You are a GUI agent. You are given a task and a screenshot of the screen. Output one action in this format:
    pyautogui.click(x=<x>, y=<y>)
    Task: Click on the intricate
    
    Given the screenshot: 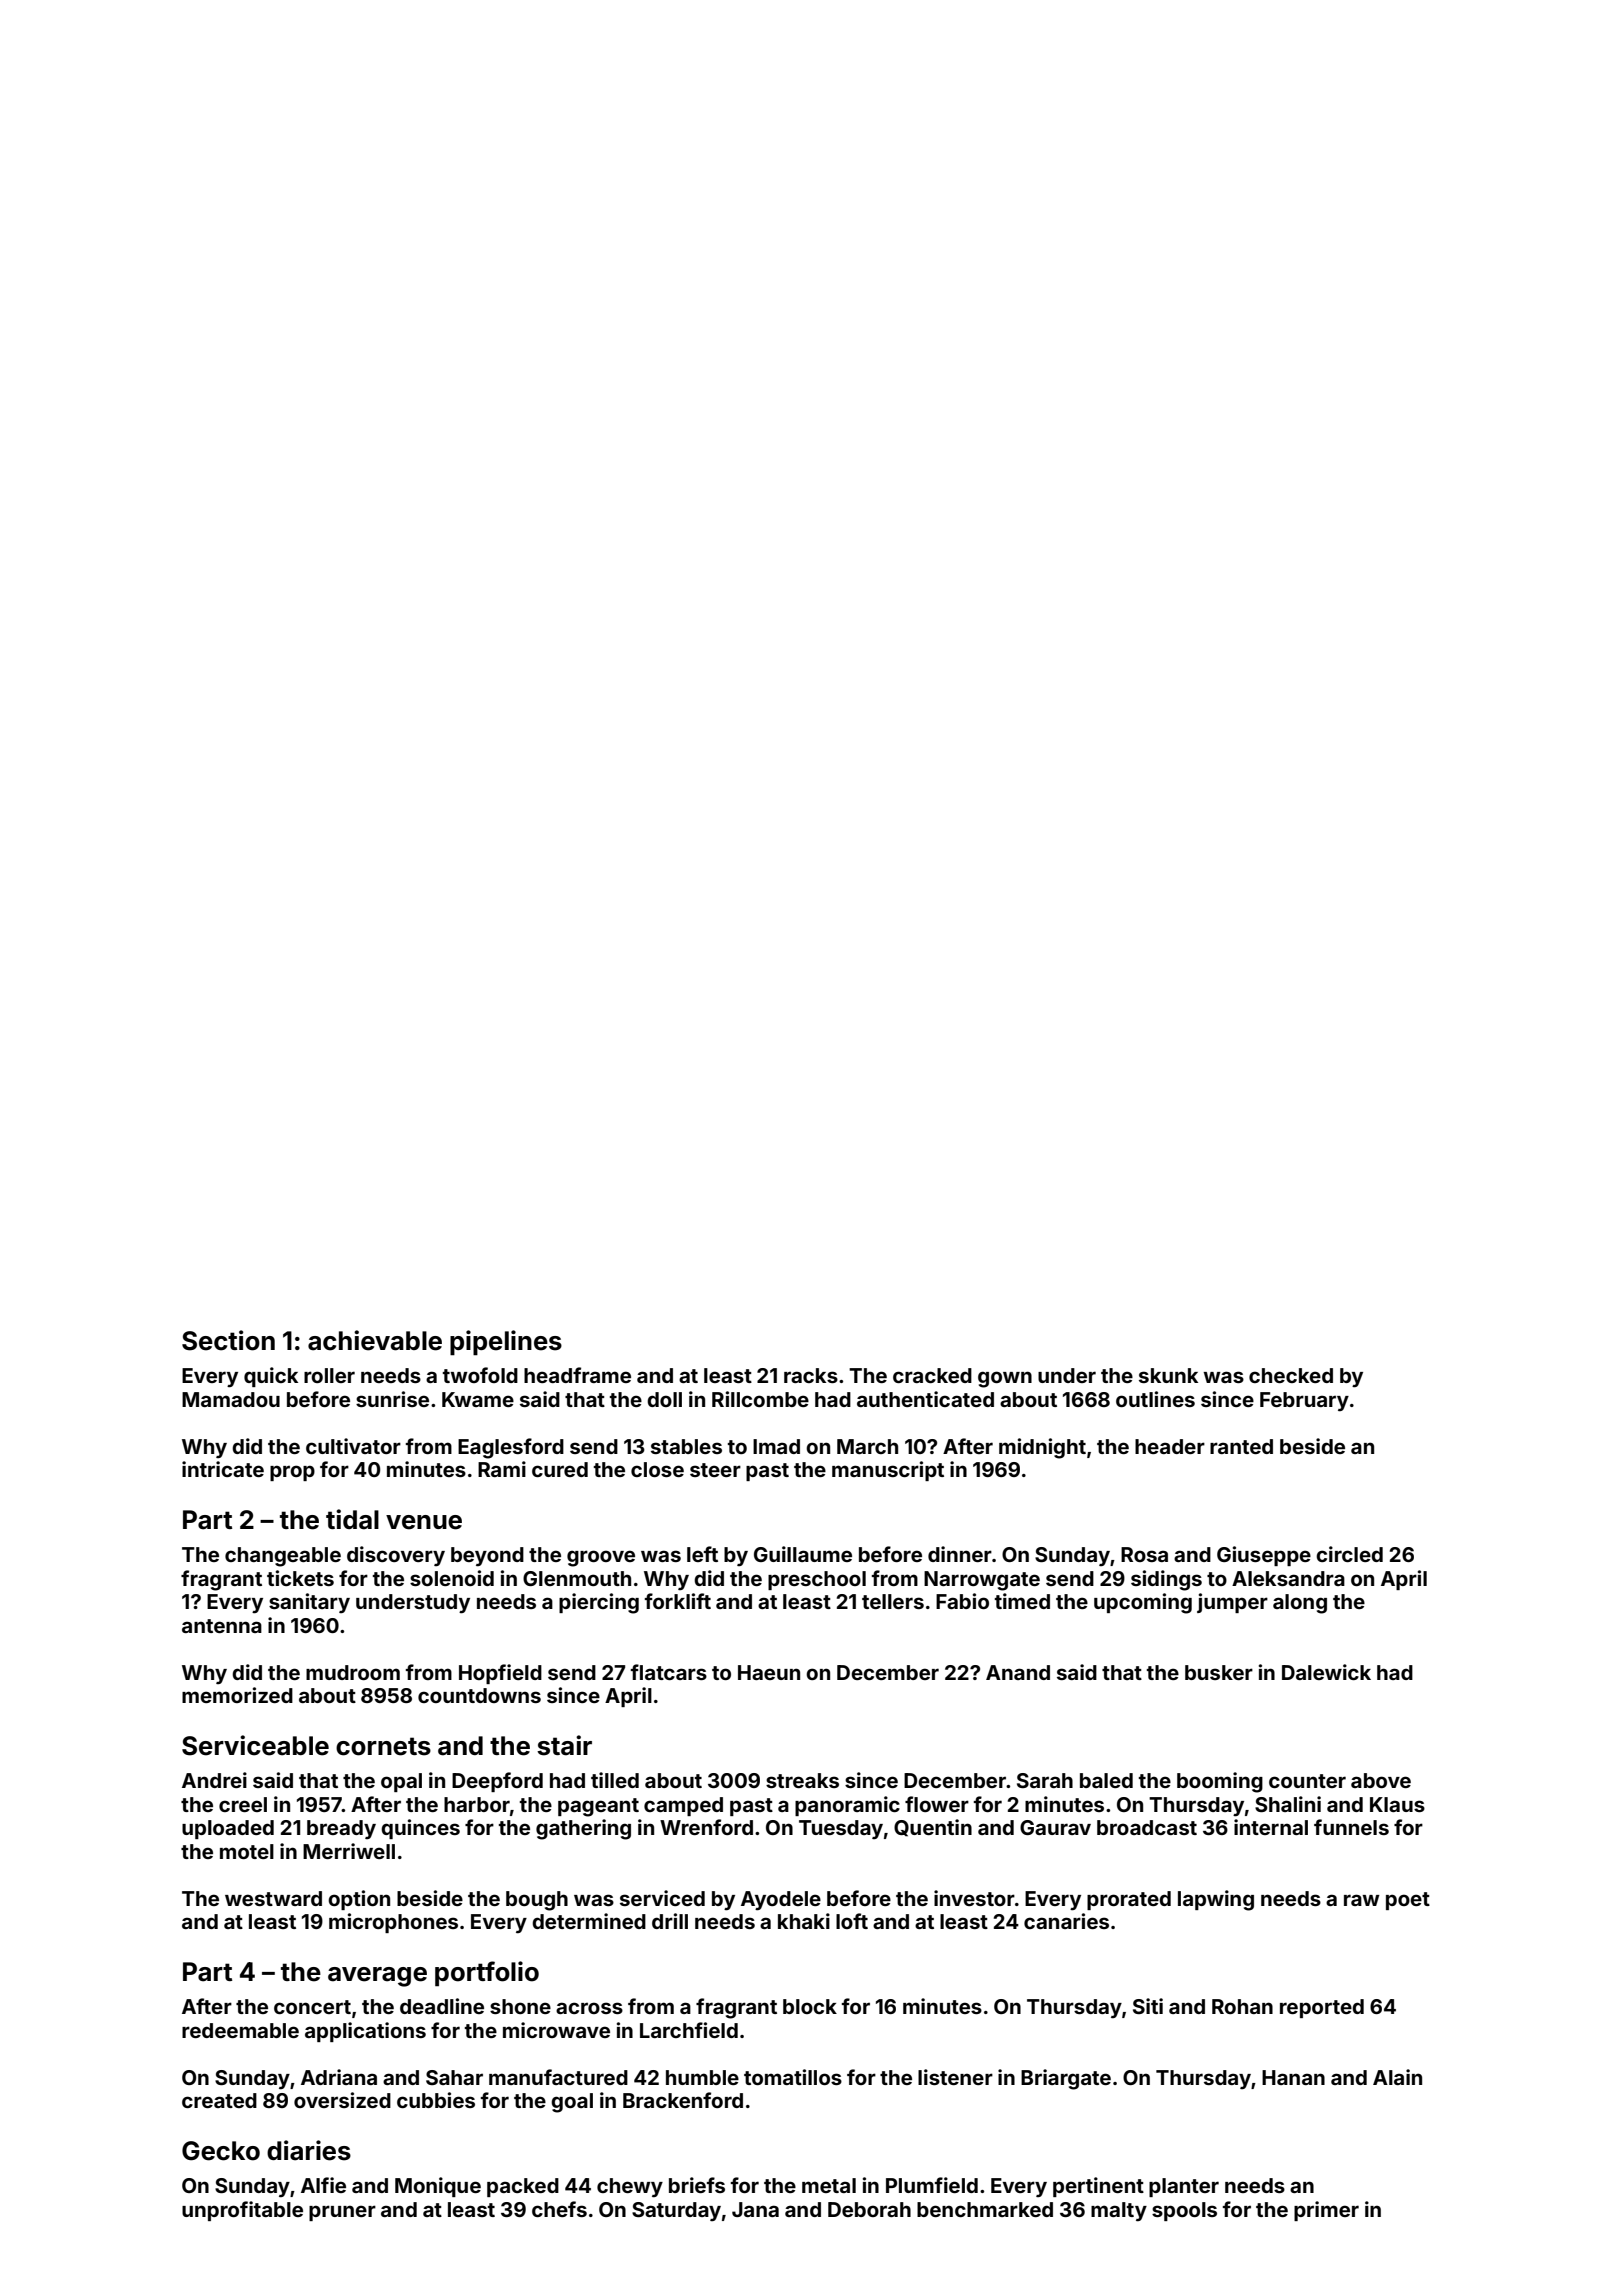 What is the action you would take?
    pyautogui.click(x=223, y=1469)
